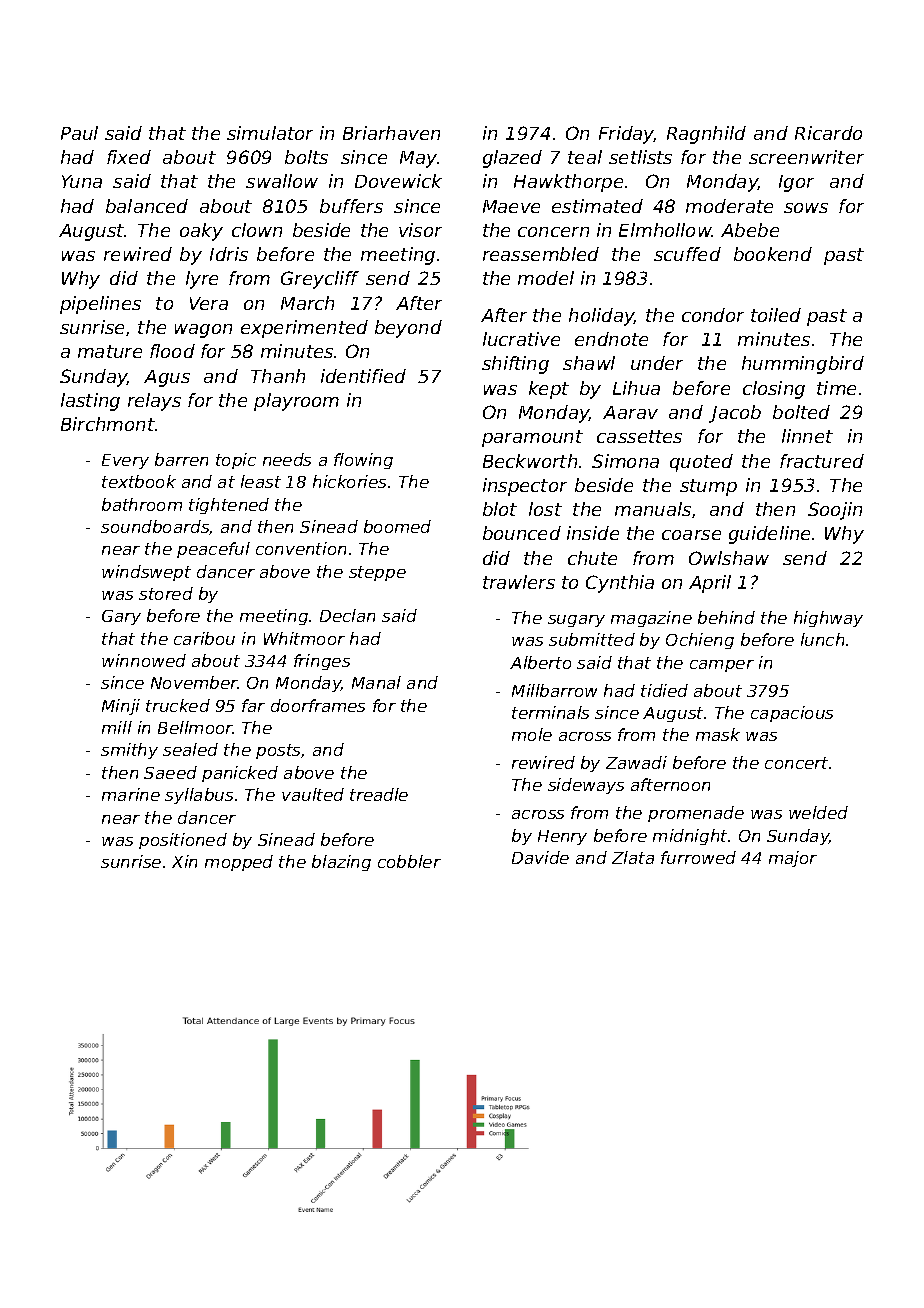  I want to click on bathroom, so click(142, 504).
